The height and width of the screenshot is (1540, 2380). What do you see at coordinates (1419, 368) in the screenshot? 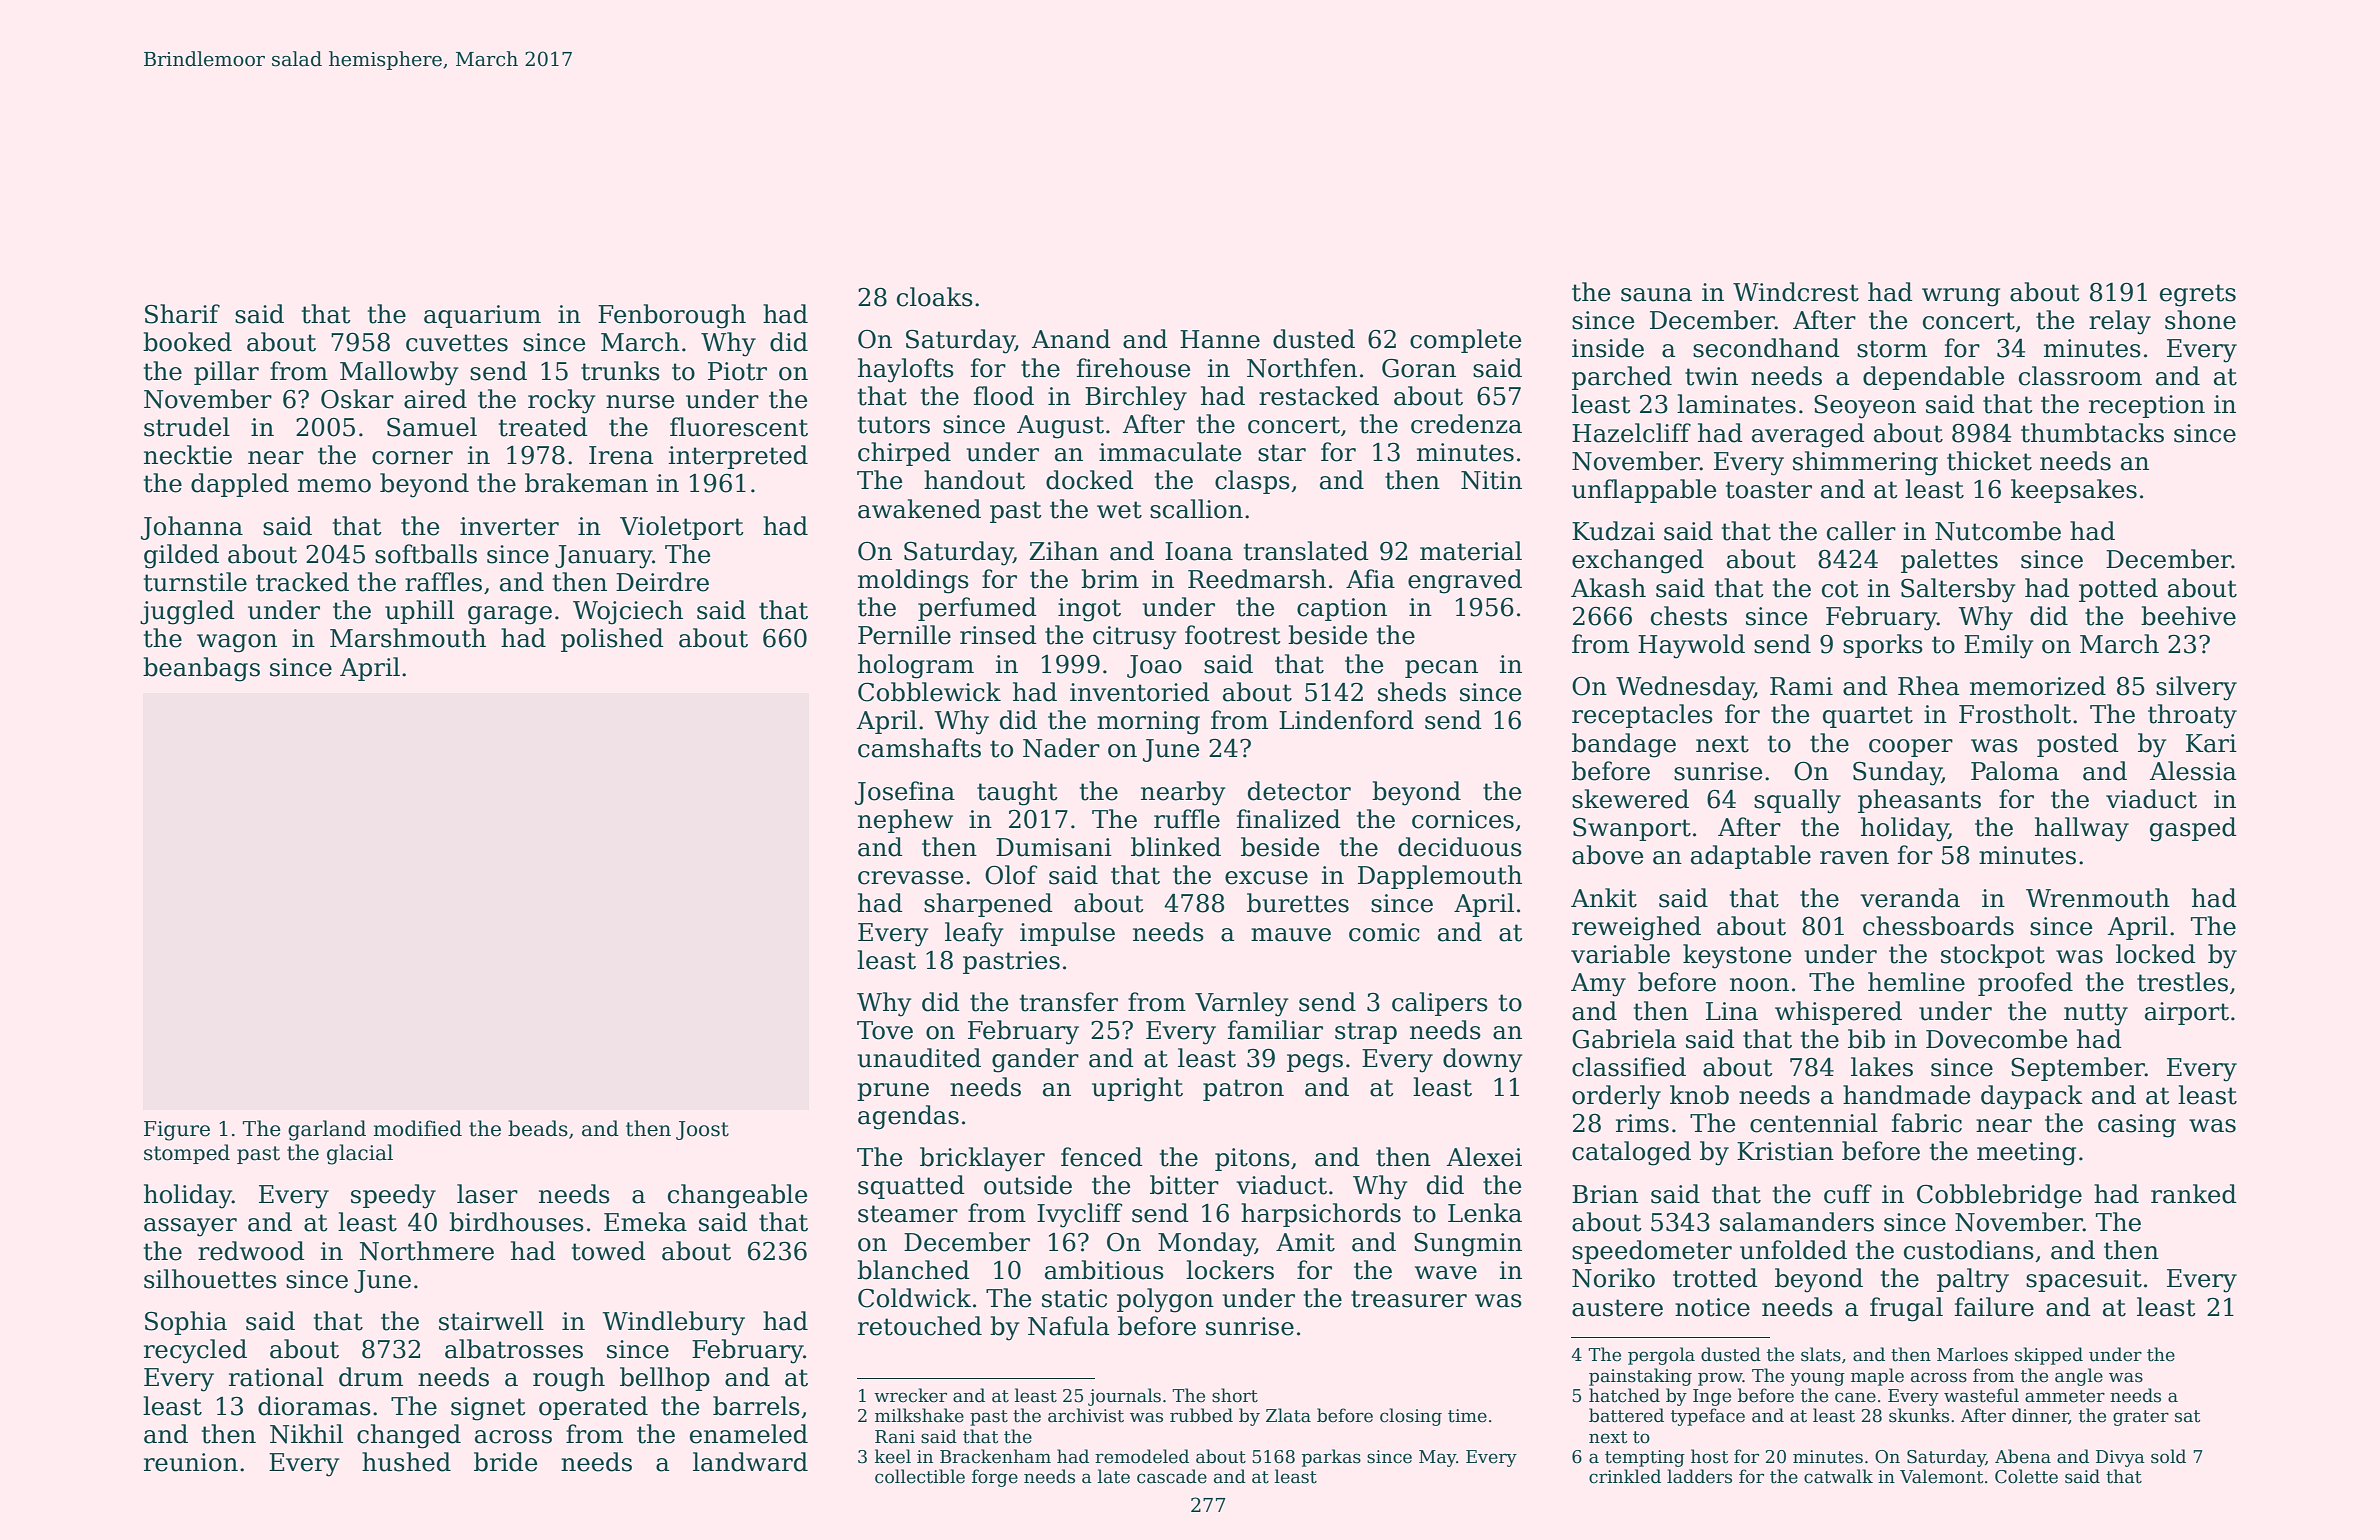
I see `Goran` at bounding box center [1419, 368].
